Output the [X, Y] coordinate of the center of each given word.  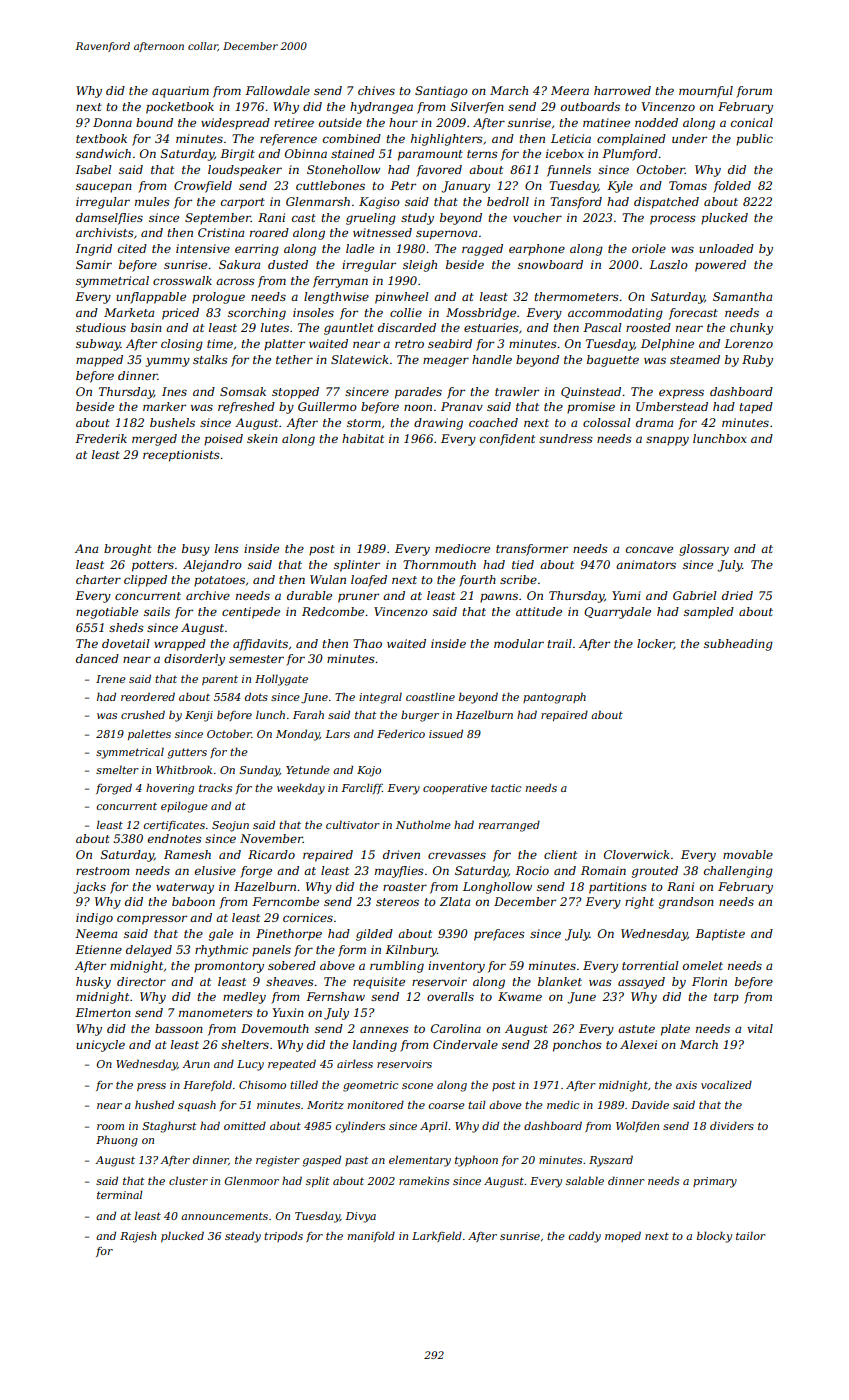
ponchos [577, 1046]
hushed [154, 1104]
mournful [706, 92]
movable [748, 854]
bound [154, 122]
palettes [149, 734]
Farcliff [361, 788]
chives [376, 90]
